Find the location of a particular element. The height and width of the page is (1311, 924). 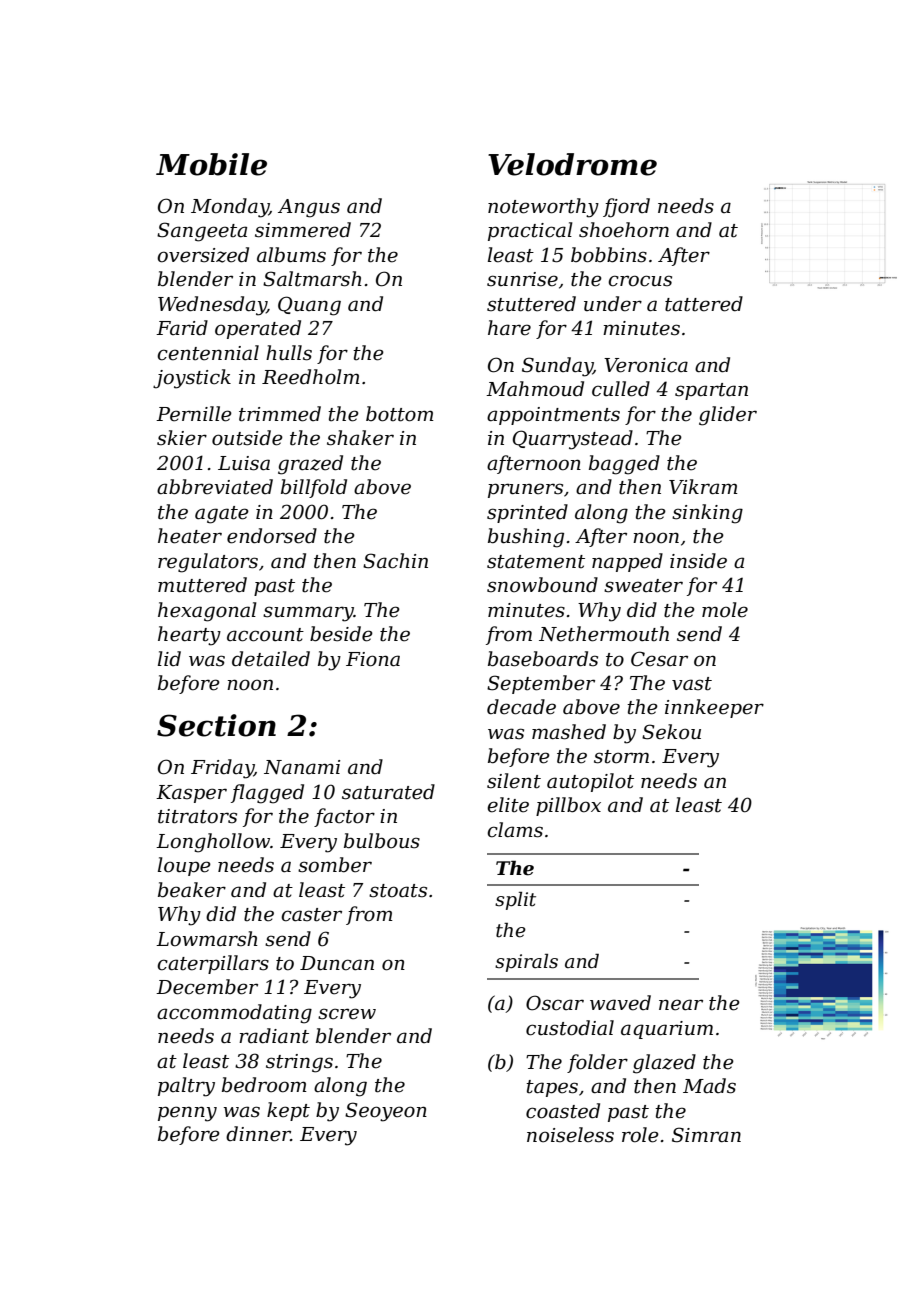

Seoyeon is located at coordinates (386, 1112).
